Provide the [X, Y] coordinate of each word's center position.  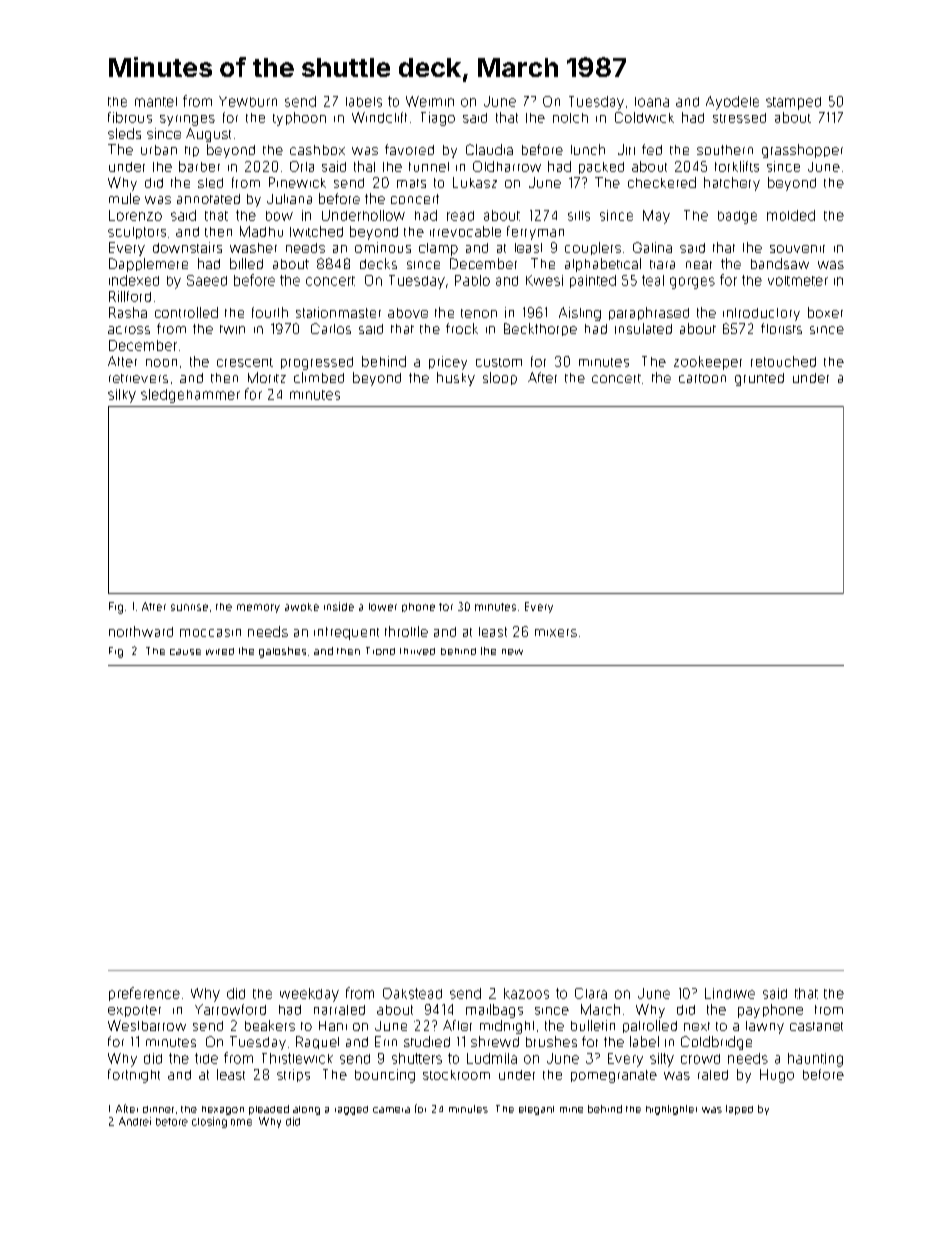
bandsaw [780, 263]
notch [570, 118]
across [129, 330]
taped [739, 1110]
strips [293, 1075]
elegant [536, 1110]
